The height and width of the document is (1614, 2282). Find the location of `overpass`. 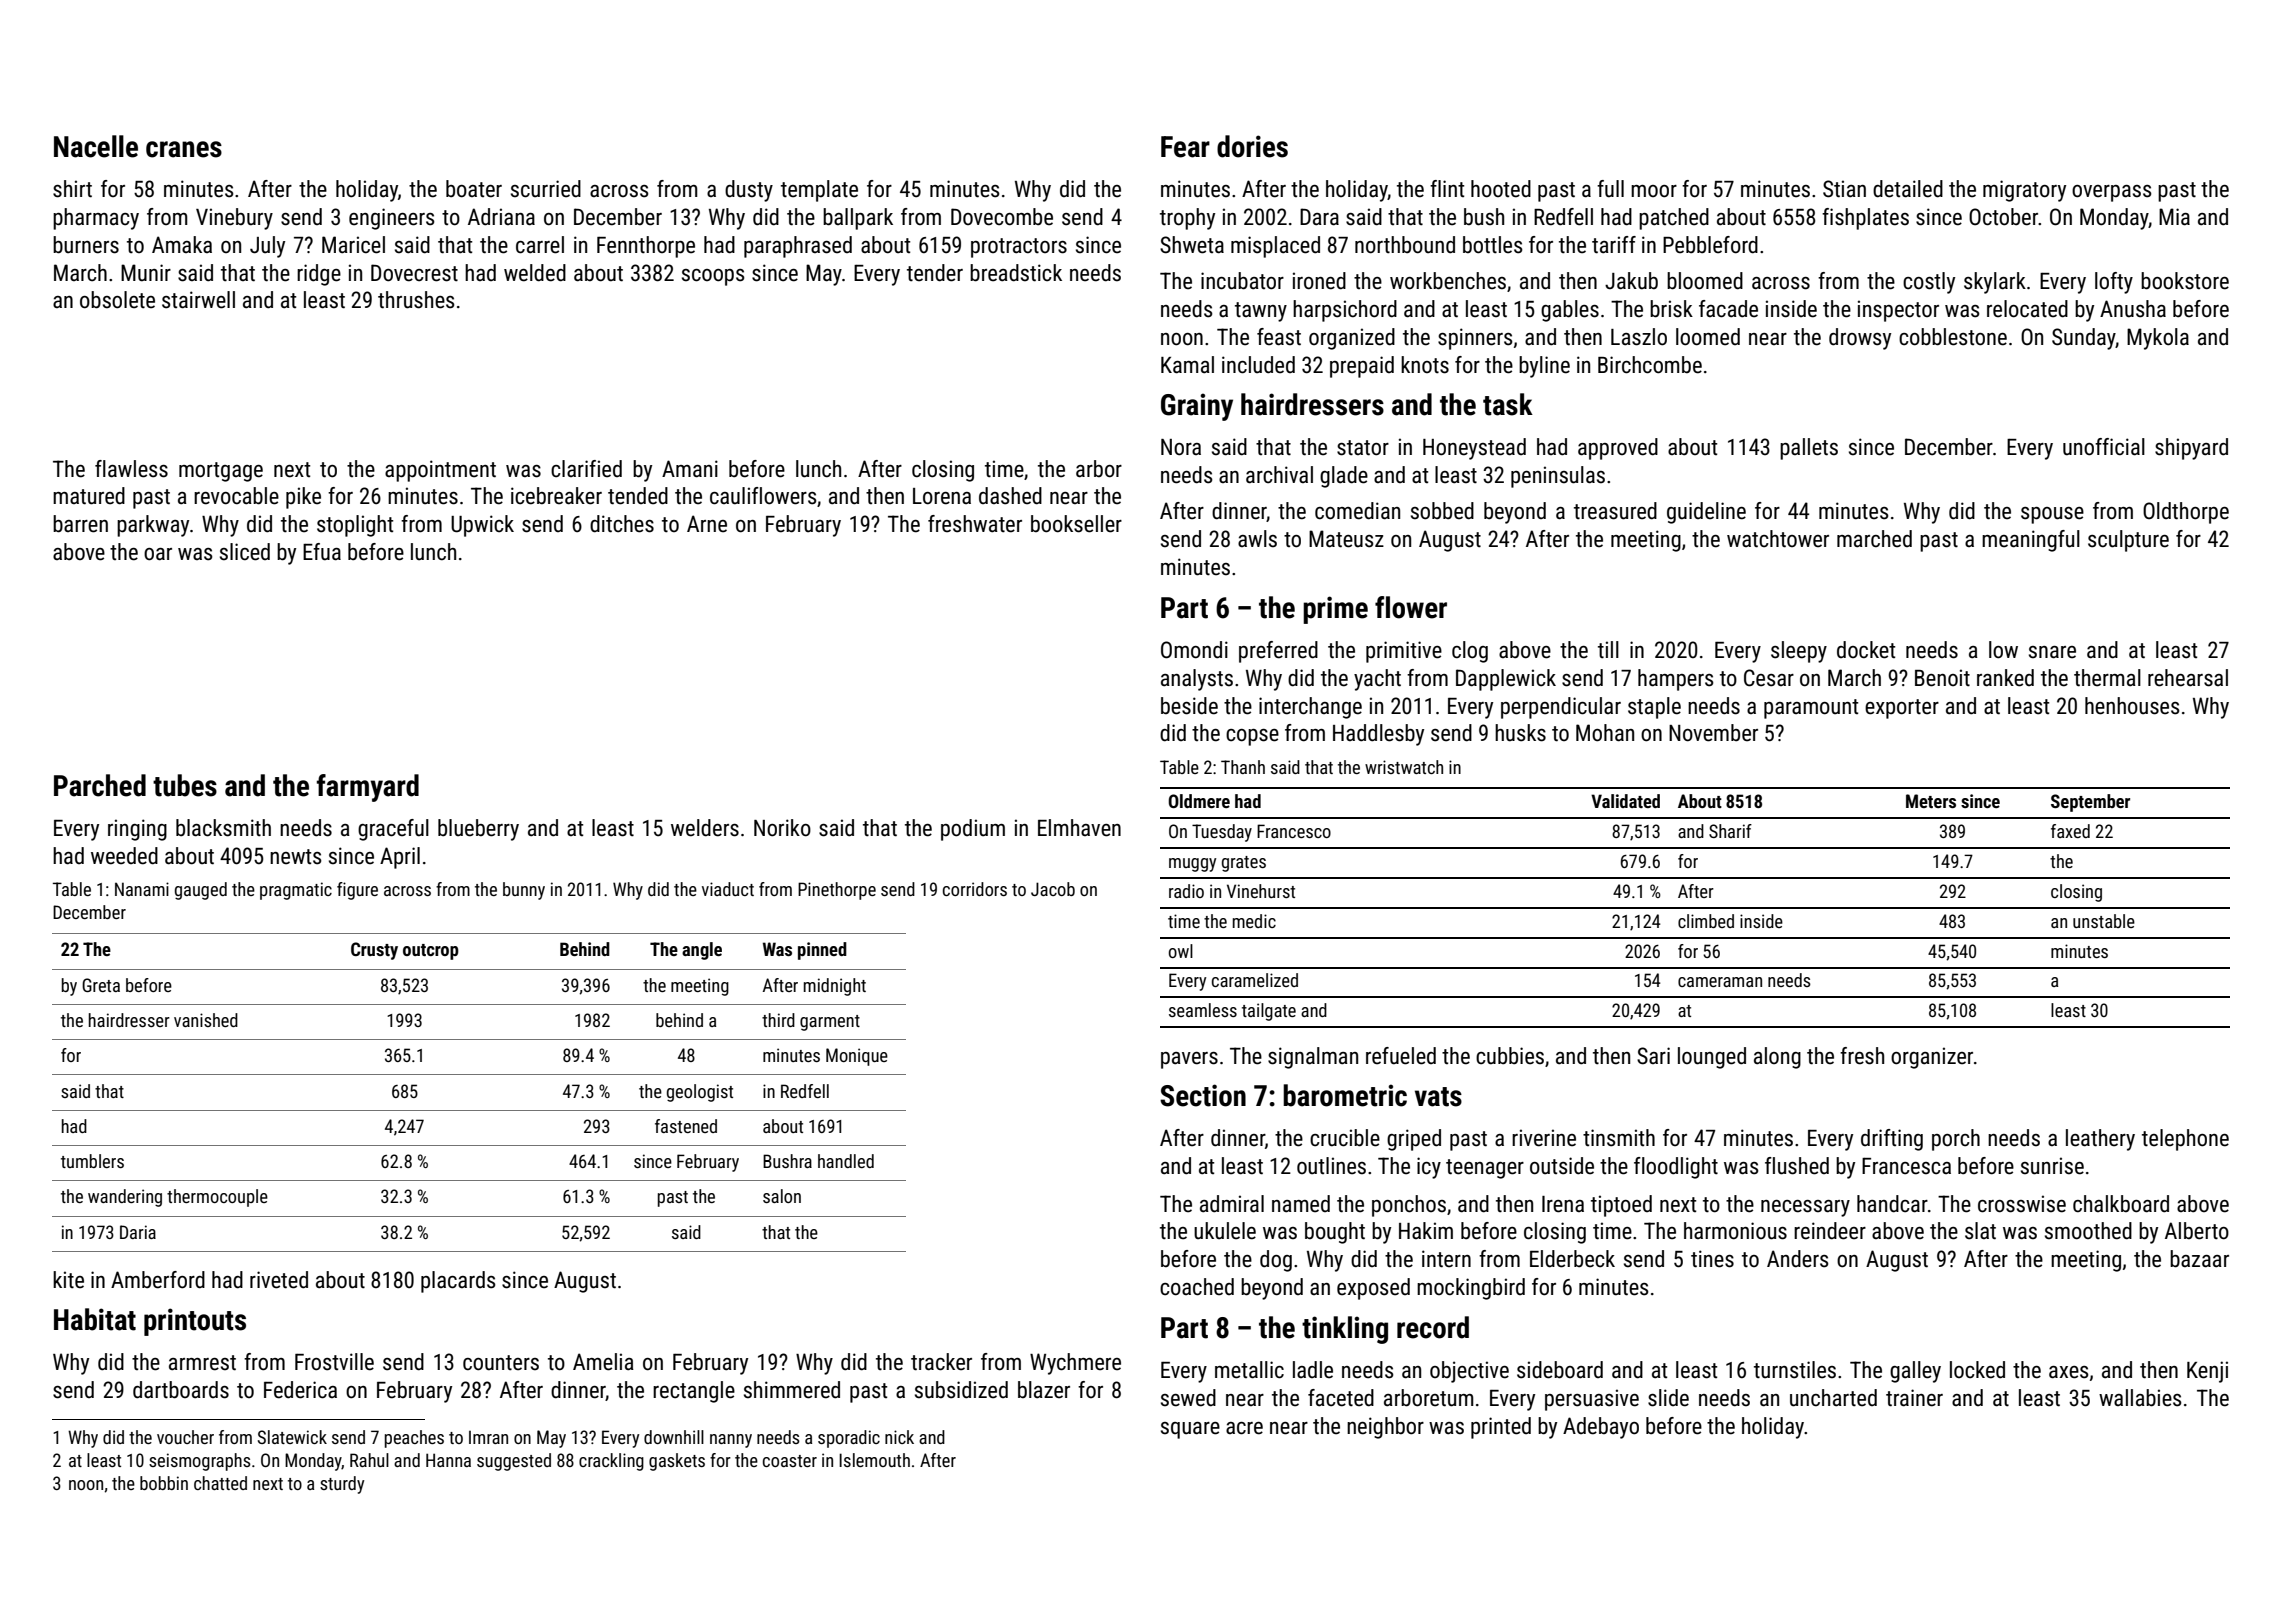

overpass is located at coordinates (2112, 193).
